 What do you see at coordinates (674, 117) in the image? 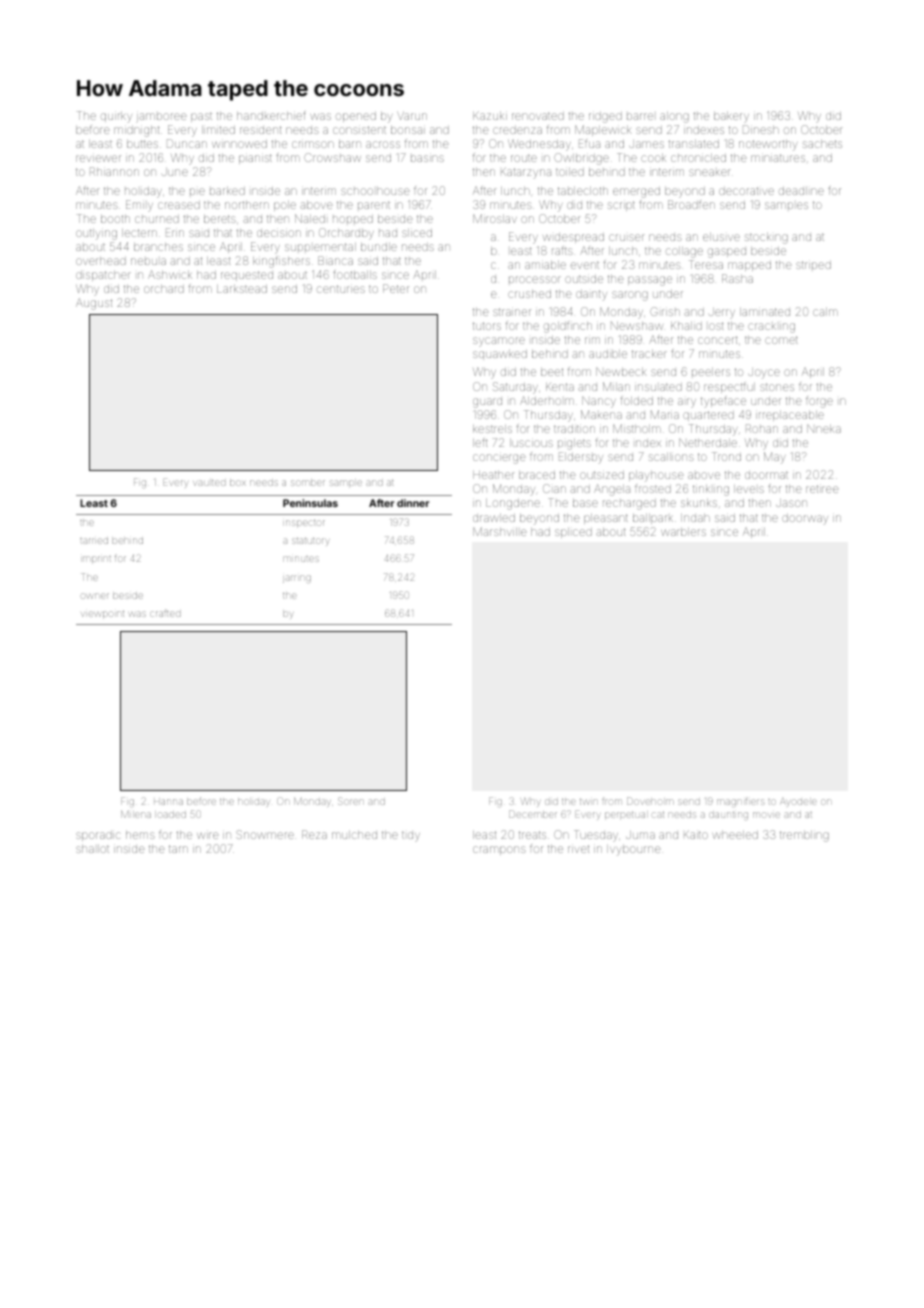
I see `along` at bounding box center [674, 117].
